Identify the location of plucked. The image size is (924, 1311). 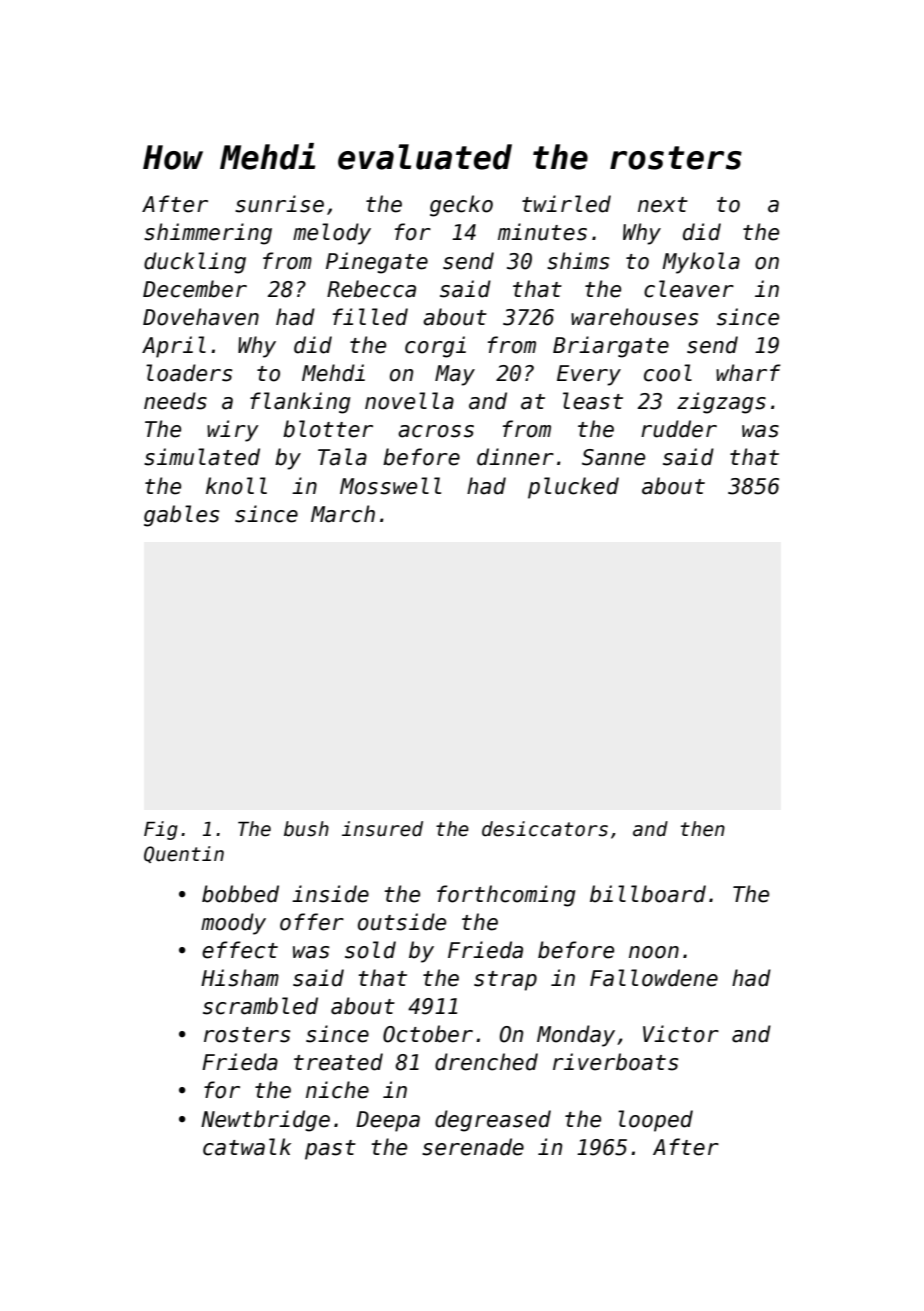
(573, 488).
